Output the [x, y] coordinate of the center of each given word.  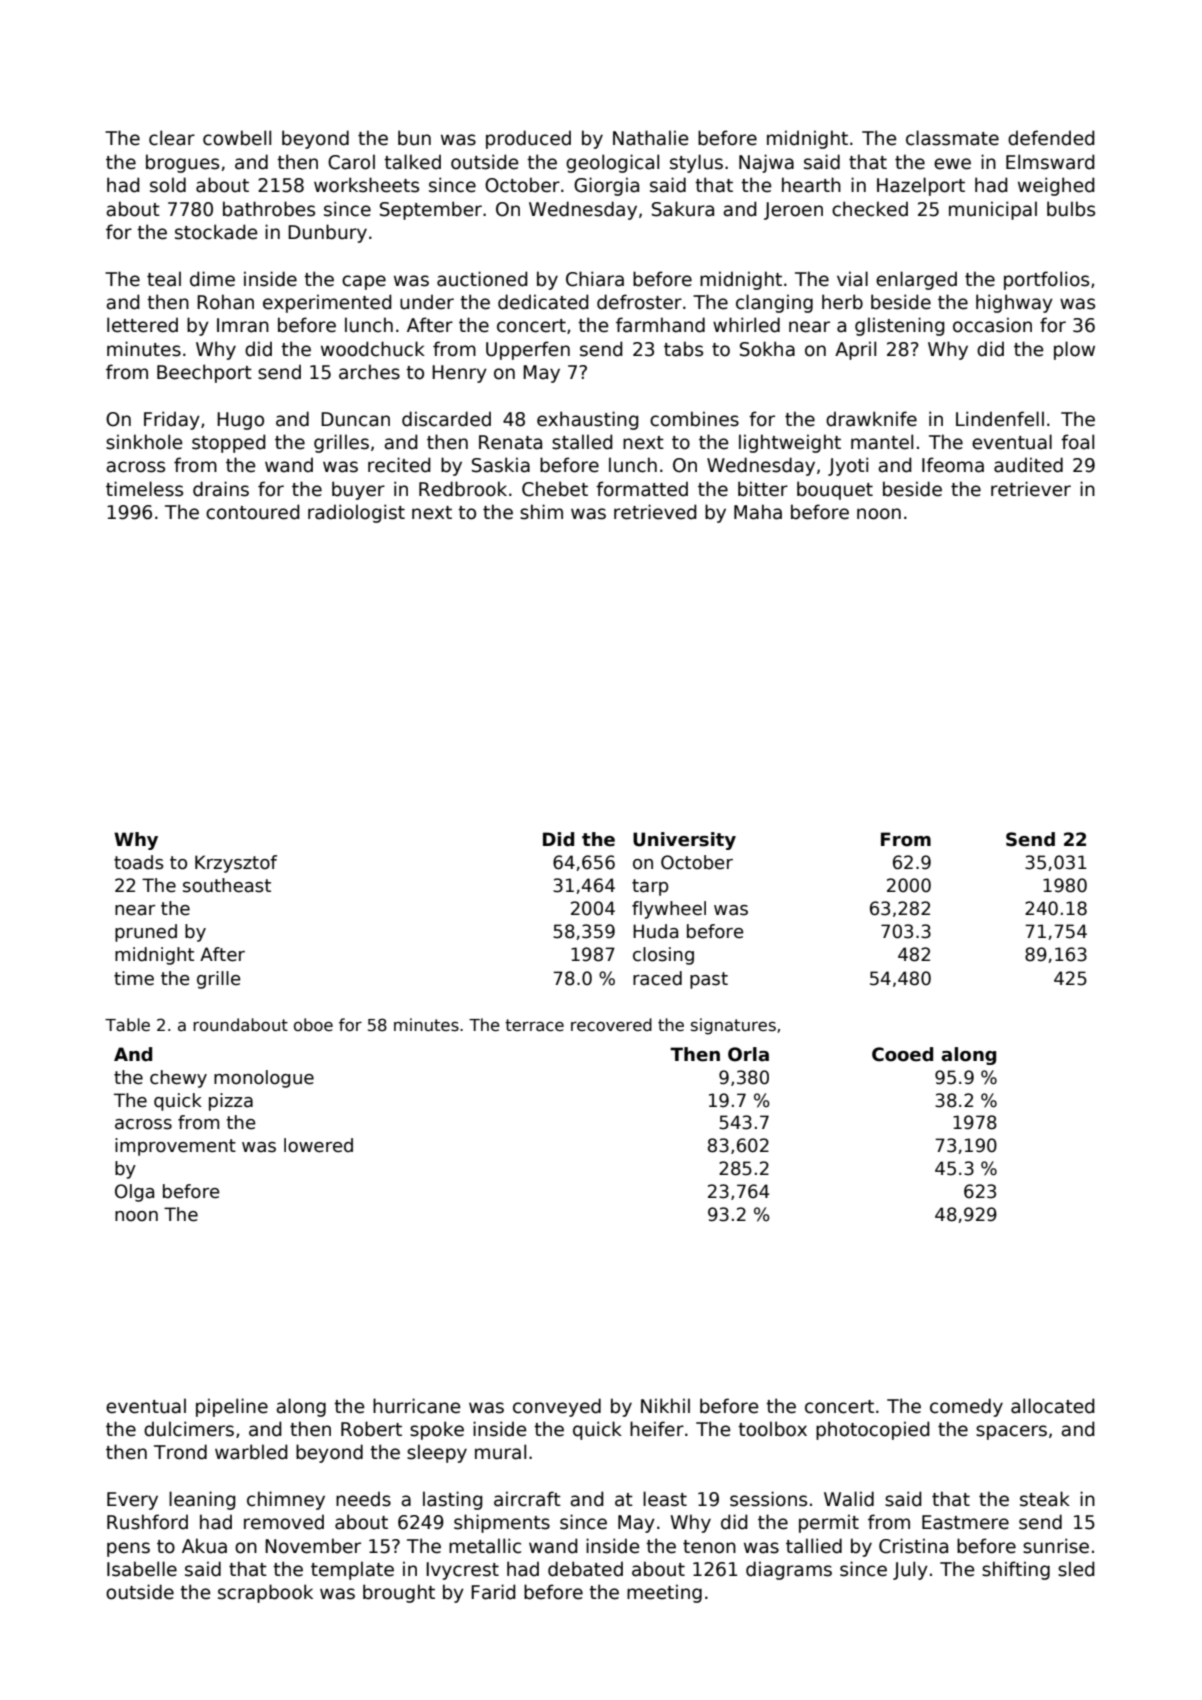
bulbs [1071, 209]
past [709, 980]
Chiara [595, 279]
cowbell [237, 138]
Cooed [902, 1054]
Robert [371, 1429]
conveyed [557, 1407]
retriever [1031, 489]
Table [127, 1025]
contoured [253, 512]
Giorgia [606, 186]
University [684, 841]
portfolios [1046, 280]
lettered [142, 325]
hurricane [417, 1406]
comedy [966, 1407]
